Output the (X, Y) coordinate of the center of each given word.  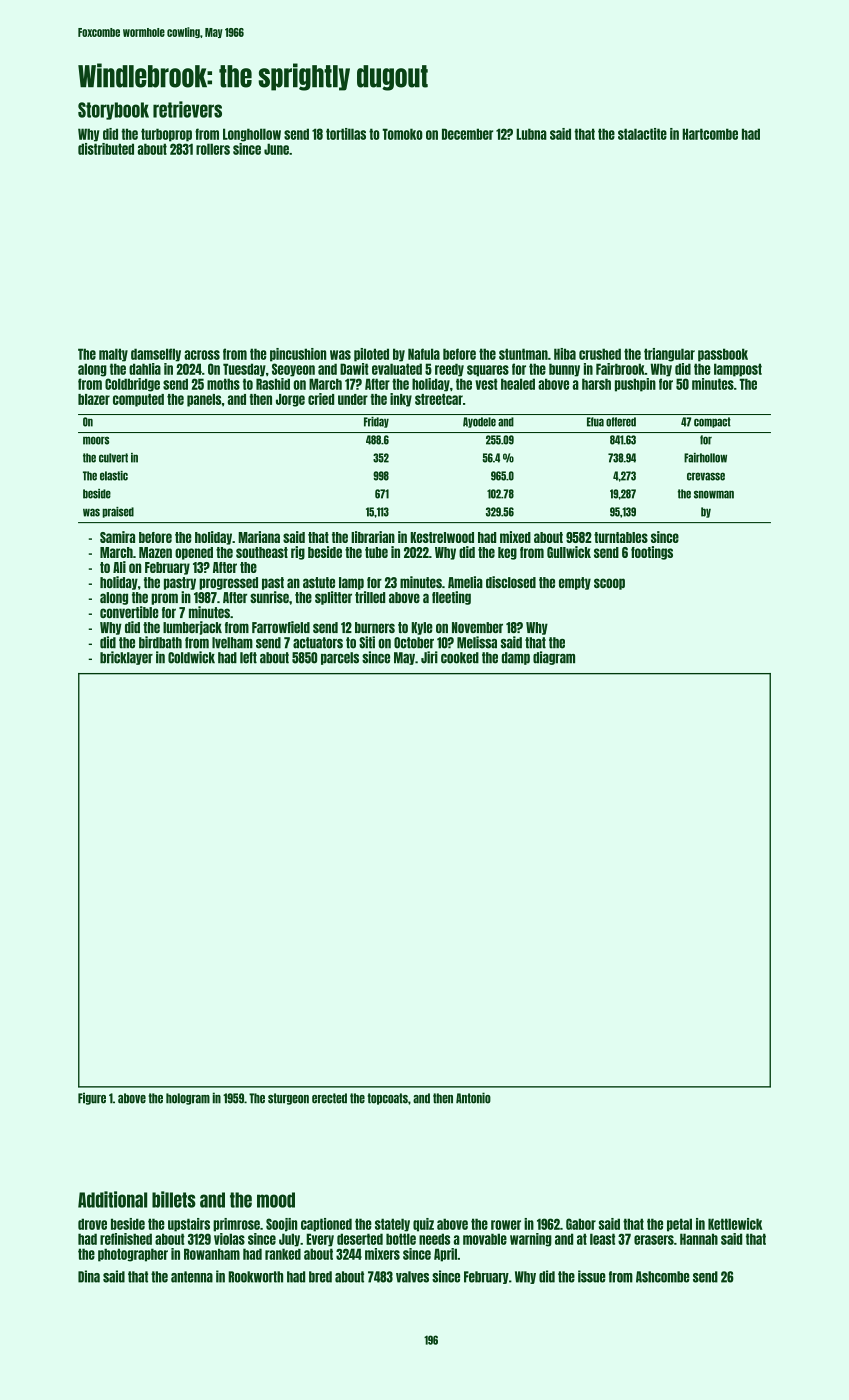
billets (174, 1199)
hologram (188, 1099)
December (467, 134)
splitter (333, 598)
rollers (213, 149)
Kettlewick (735, 1224)
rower (506, 1225)
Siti (367, 642)
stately (392, 1225)
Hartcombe (710, 134)
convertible (129, 612)
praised (118, 512)
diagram (554, 658)
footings (652, 553)
